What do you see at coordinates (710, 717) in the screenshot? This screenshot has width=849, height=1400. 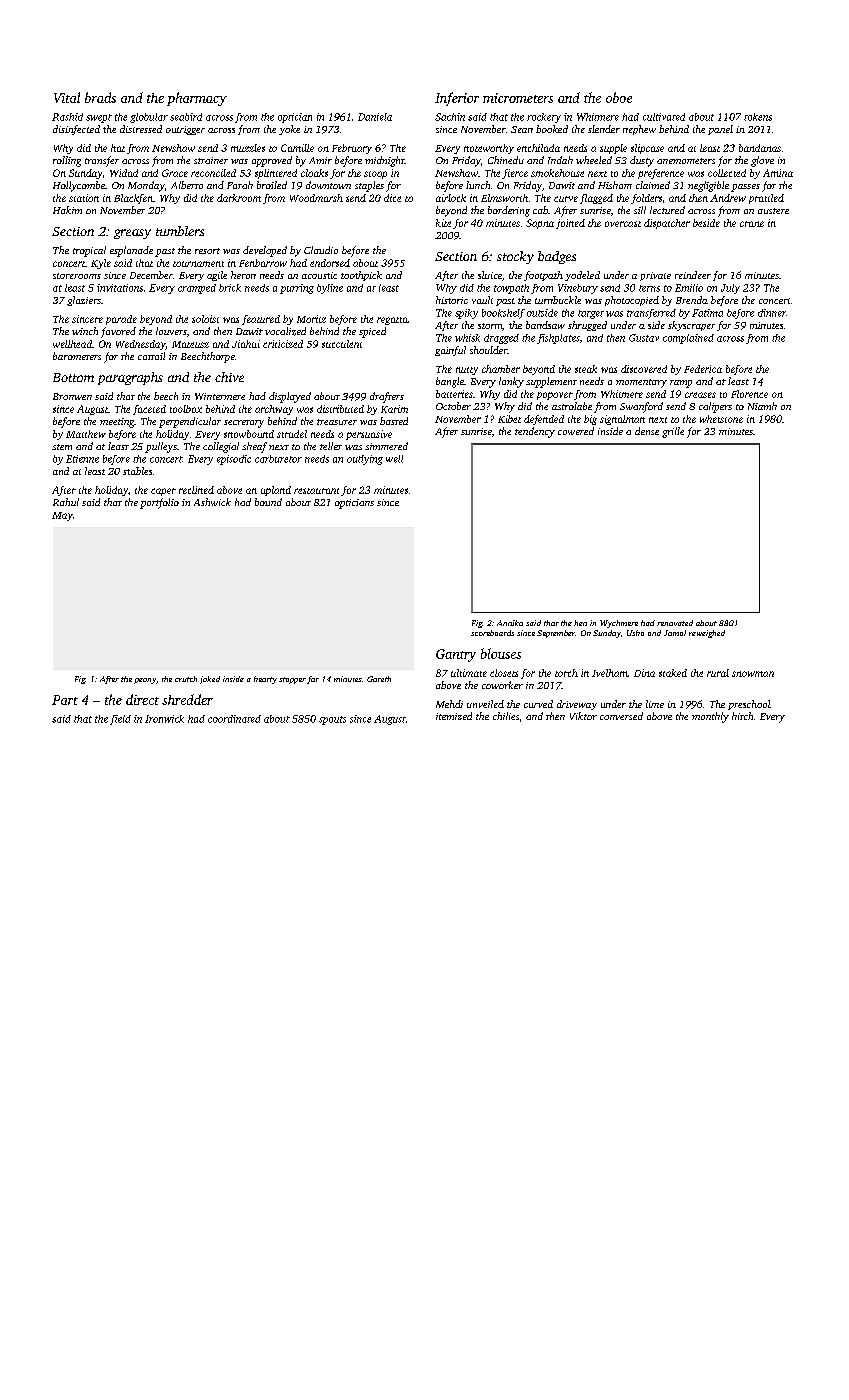 I see `monthly` at bounding box center [710, 717].
